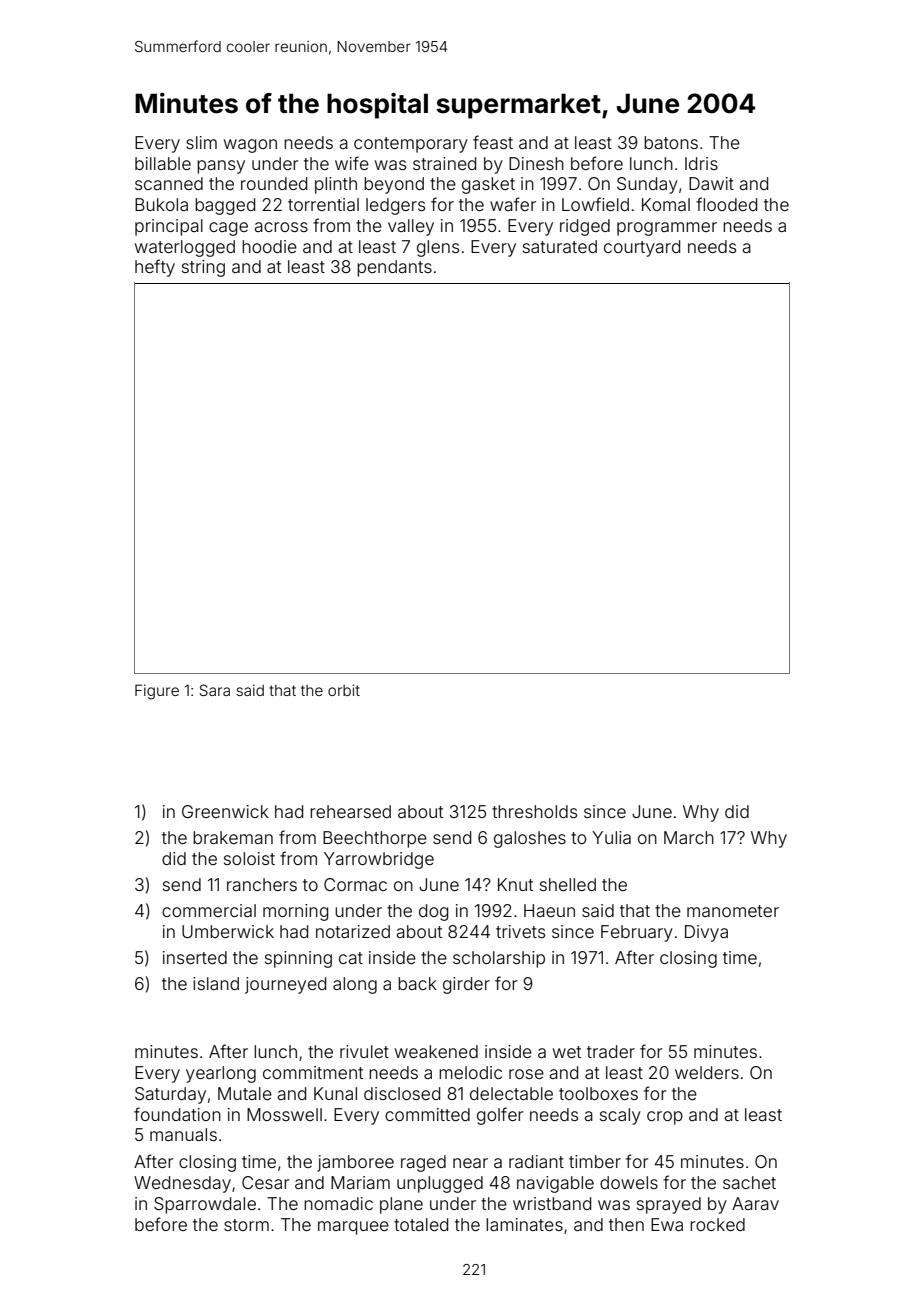 This screenshot has width=924, height=1311. Describe the element at coordinates (355, 1163) in the screenshot. I see `jamboree` at that location.
